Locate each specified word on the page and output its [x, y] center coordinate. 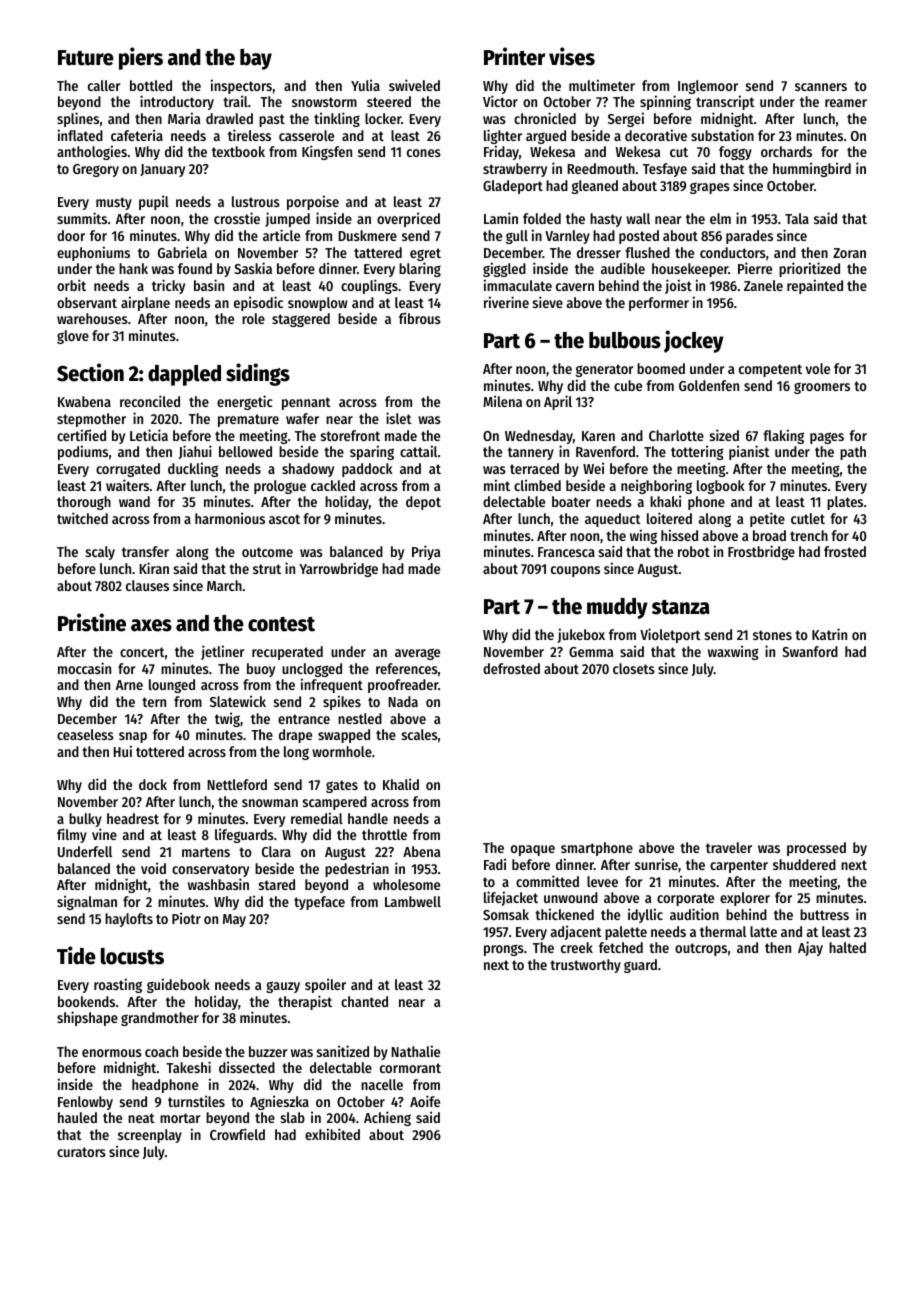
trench [809, 535]
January [162, 170]
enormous [112, 1053]
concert [142, 652]
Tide [76, 955]
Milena [502, 401]
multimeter [602, 85]
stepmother [91, 420]
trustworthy [585, 966]
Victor [500, 101]
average [417, 654]
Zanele [763, 285]
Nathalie [415, 1051]
